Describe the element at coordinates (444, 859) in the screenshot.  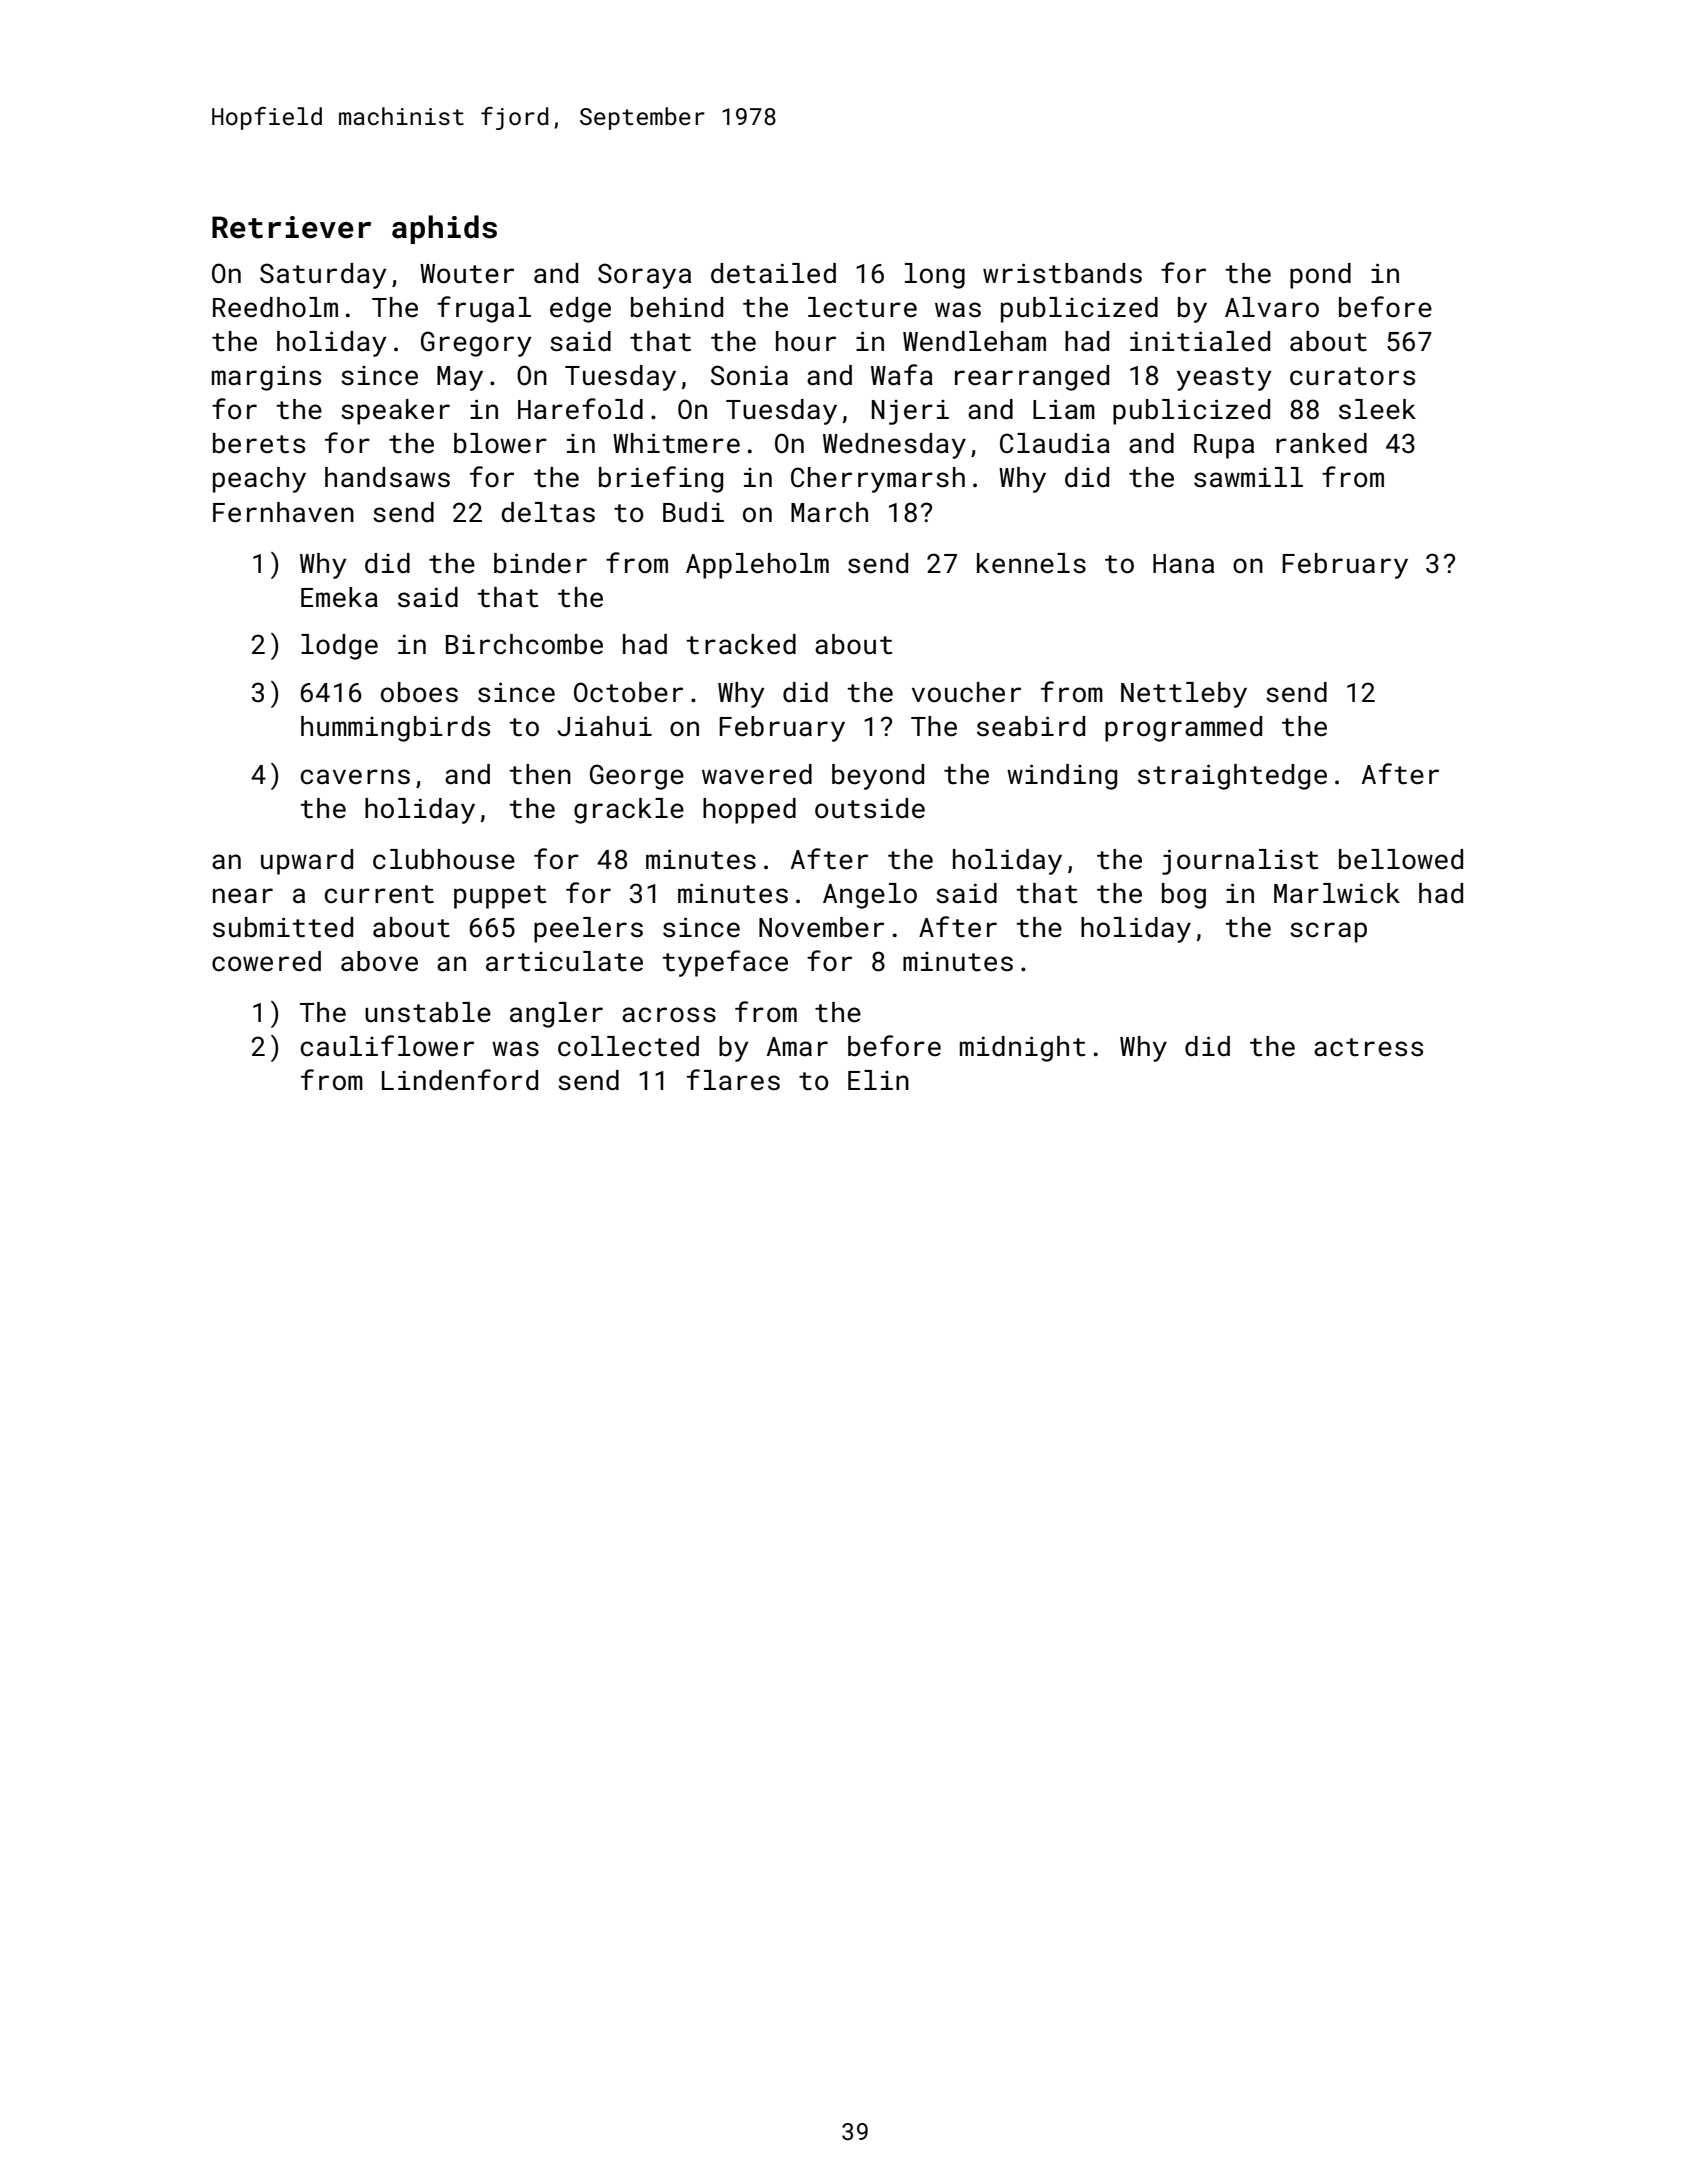
I see `clubhouse` at that location.
